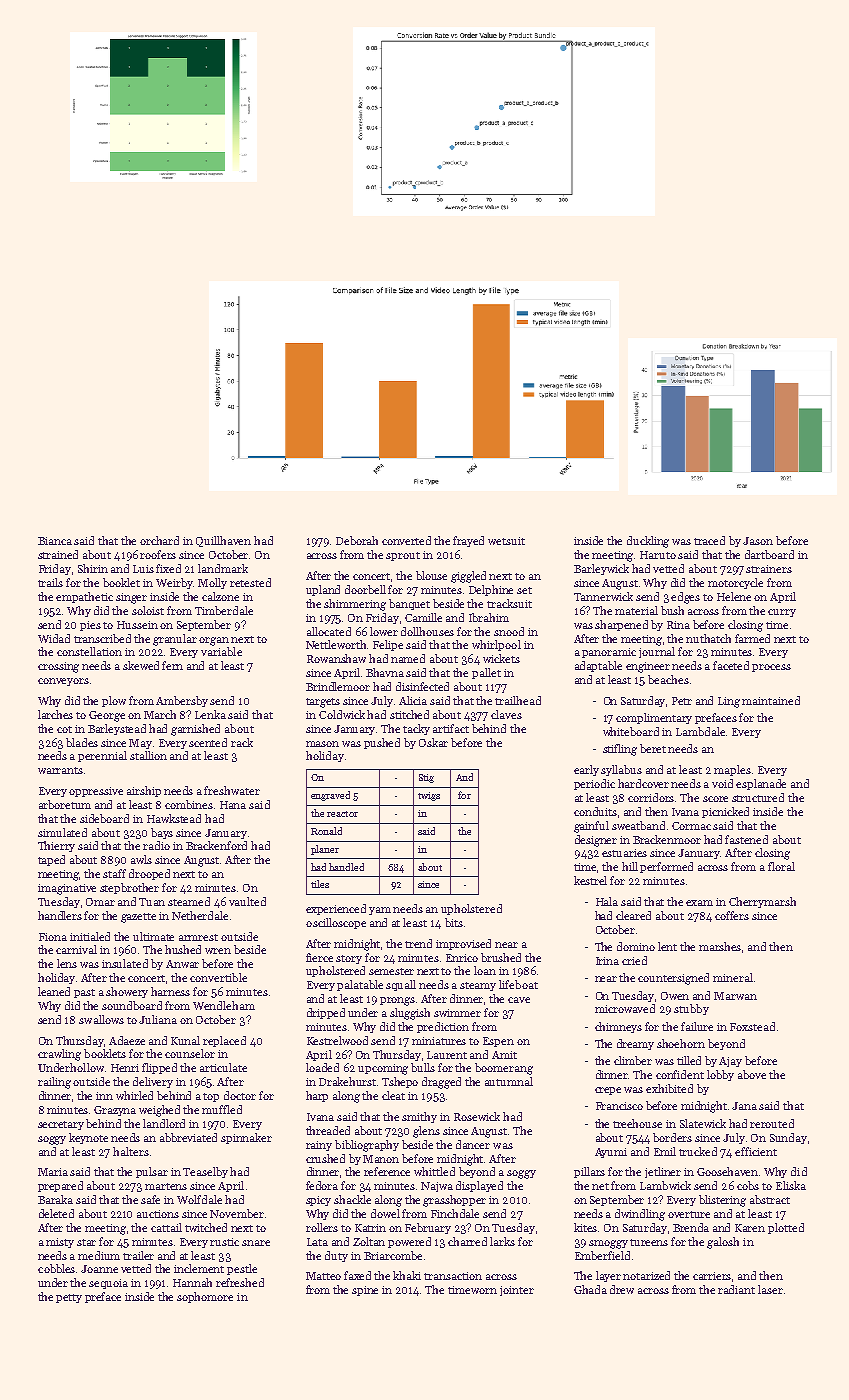  What do you see at coordinates (468, 541) in the screenshot?
I see `frayed` at bounding box center [468, 541].
